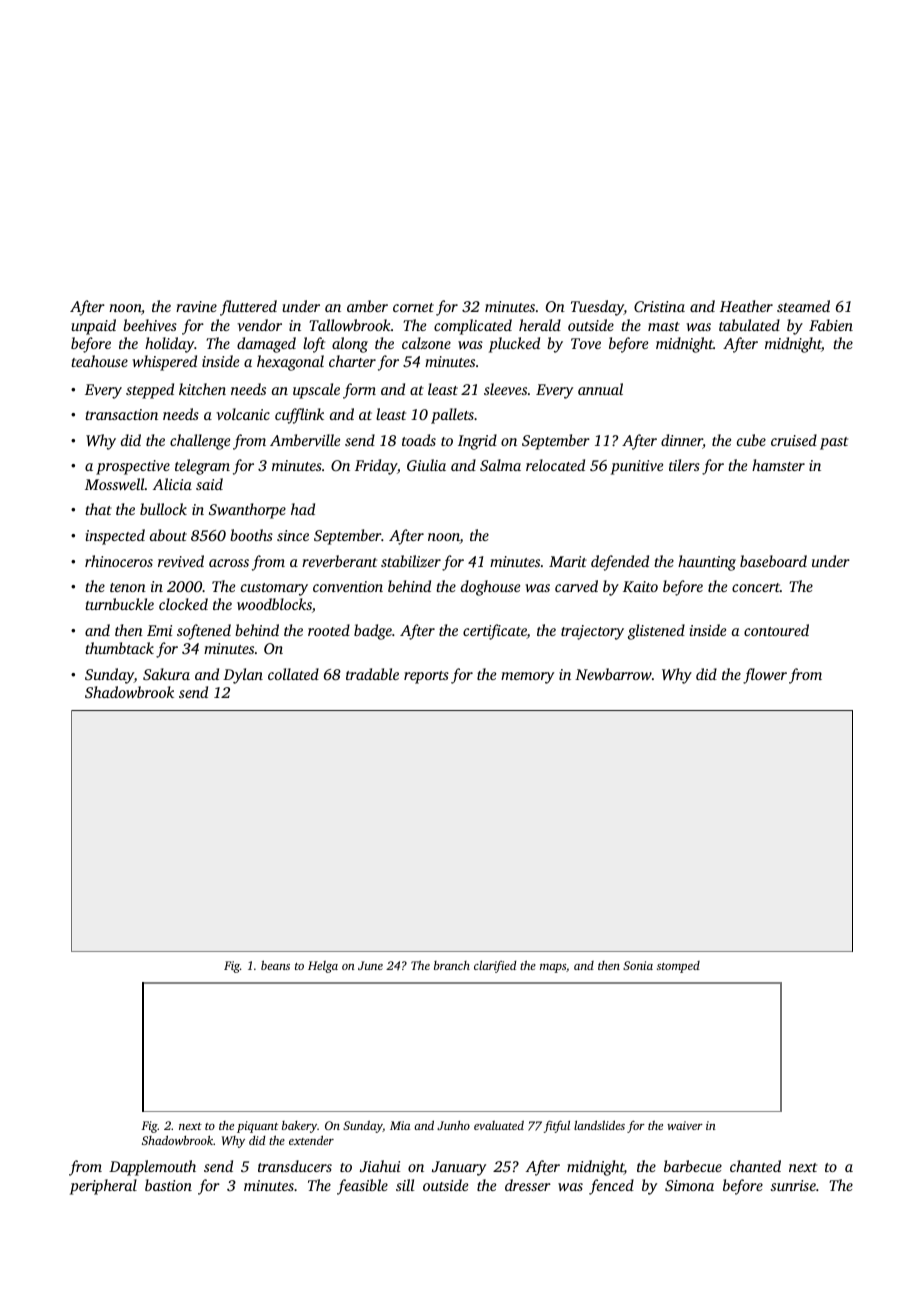 This page has height=1314, width=924. What do you see at coordinates (553, 968) in the page?
I see `maps` at bounding box center [553, 968].
